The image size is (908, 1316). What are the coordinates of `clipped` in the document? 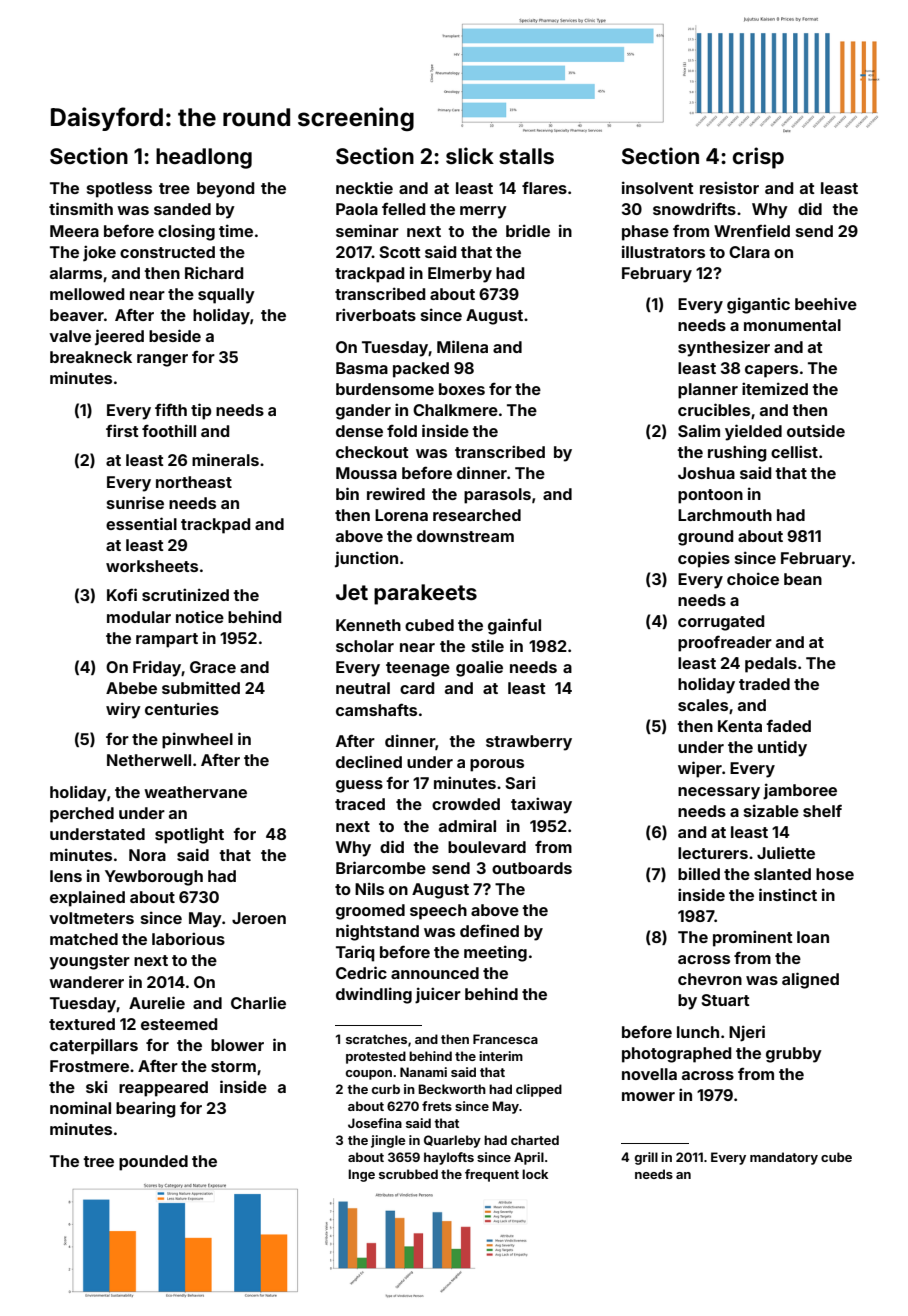 It's located at (539, 1090).
